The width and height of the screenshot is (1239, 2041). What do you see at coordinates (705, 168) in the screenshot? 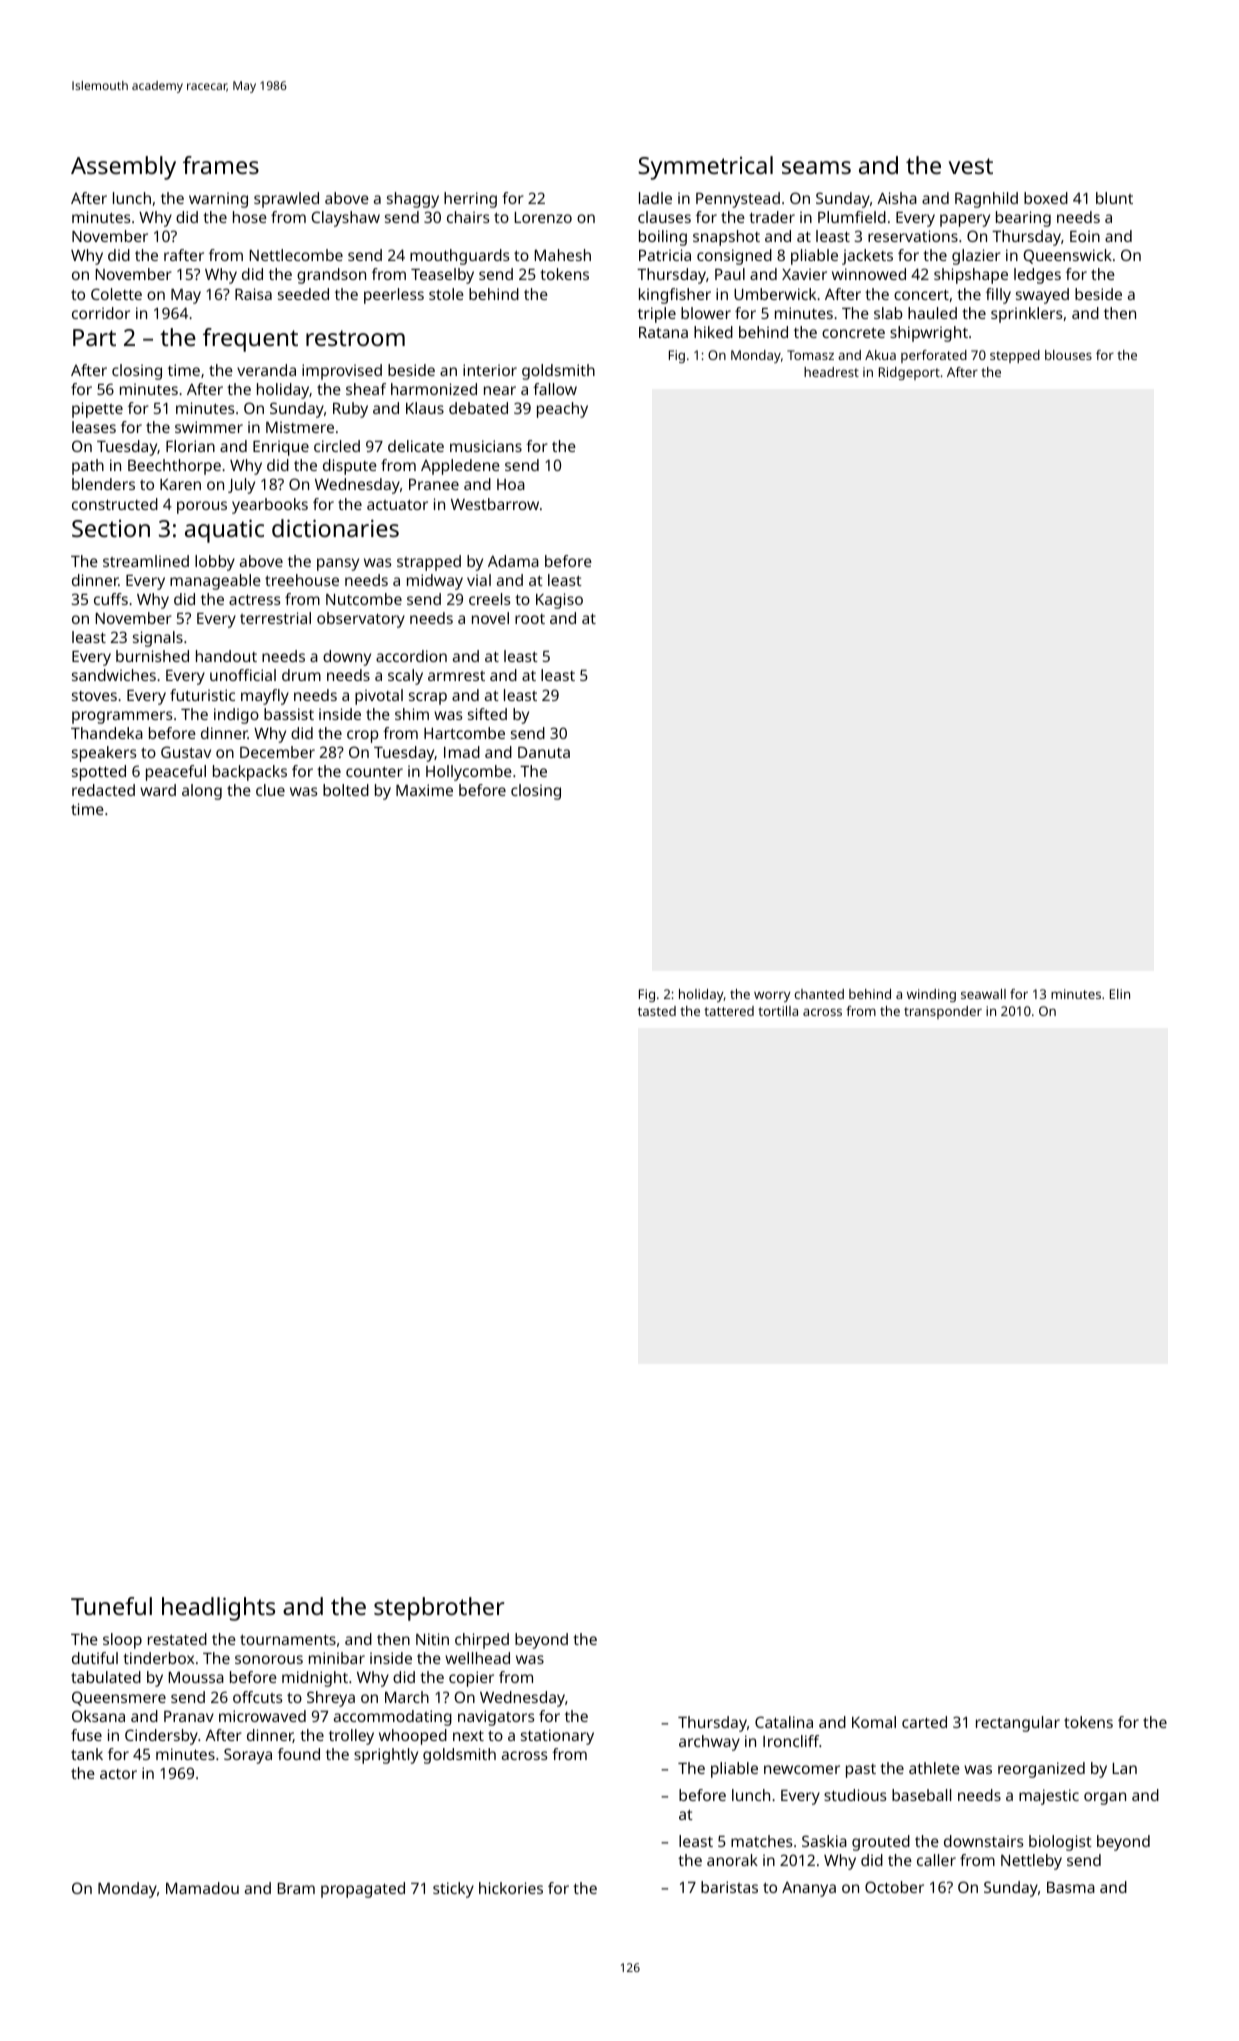
I see `Symmetrical` at bounding box center [705, 168].
